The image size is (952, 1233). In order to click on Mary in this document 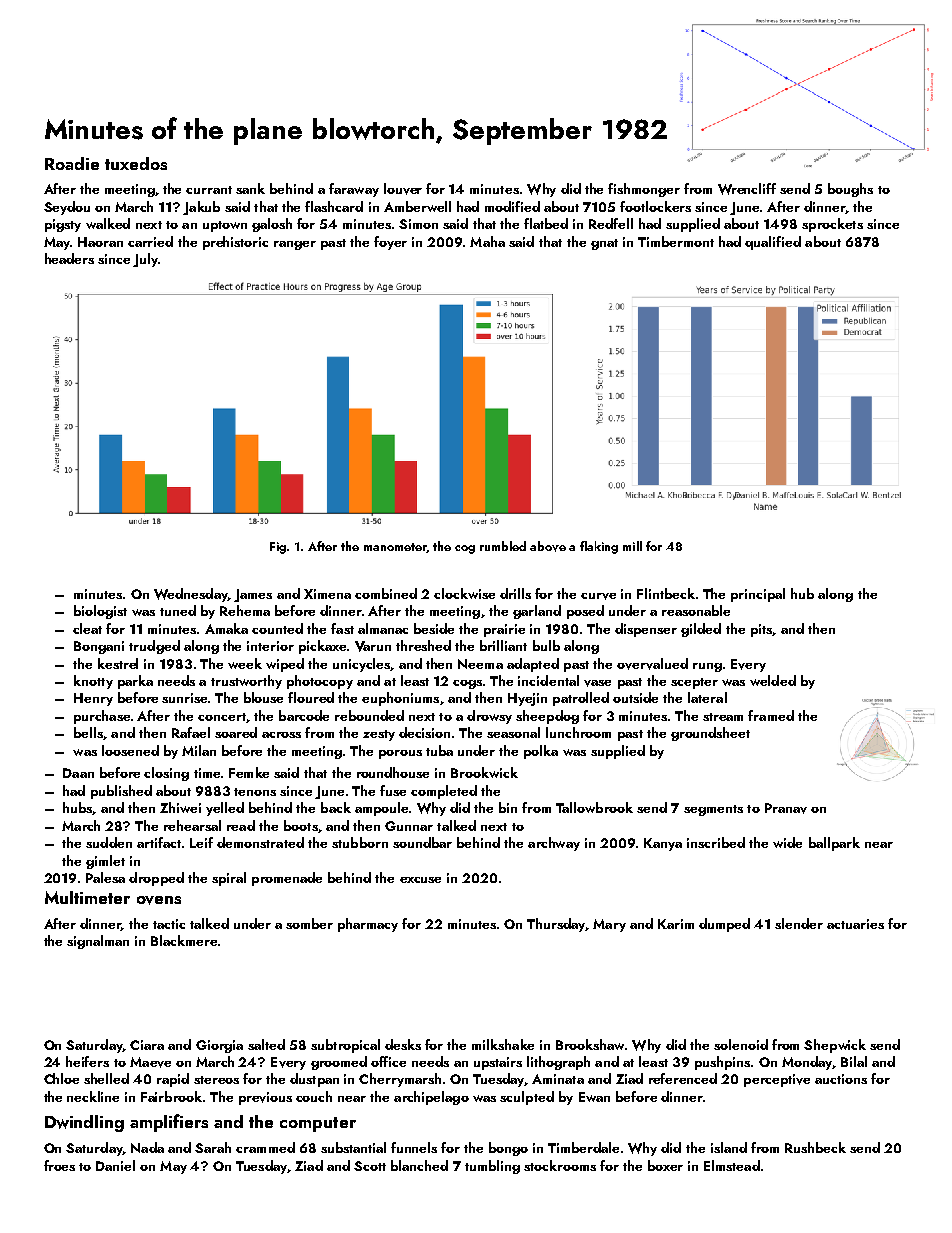, I will do `click(609, 925)`.
